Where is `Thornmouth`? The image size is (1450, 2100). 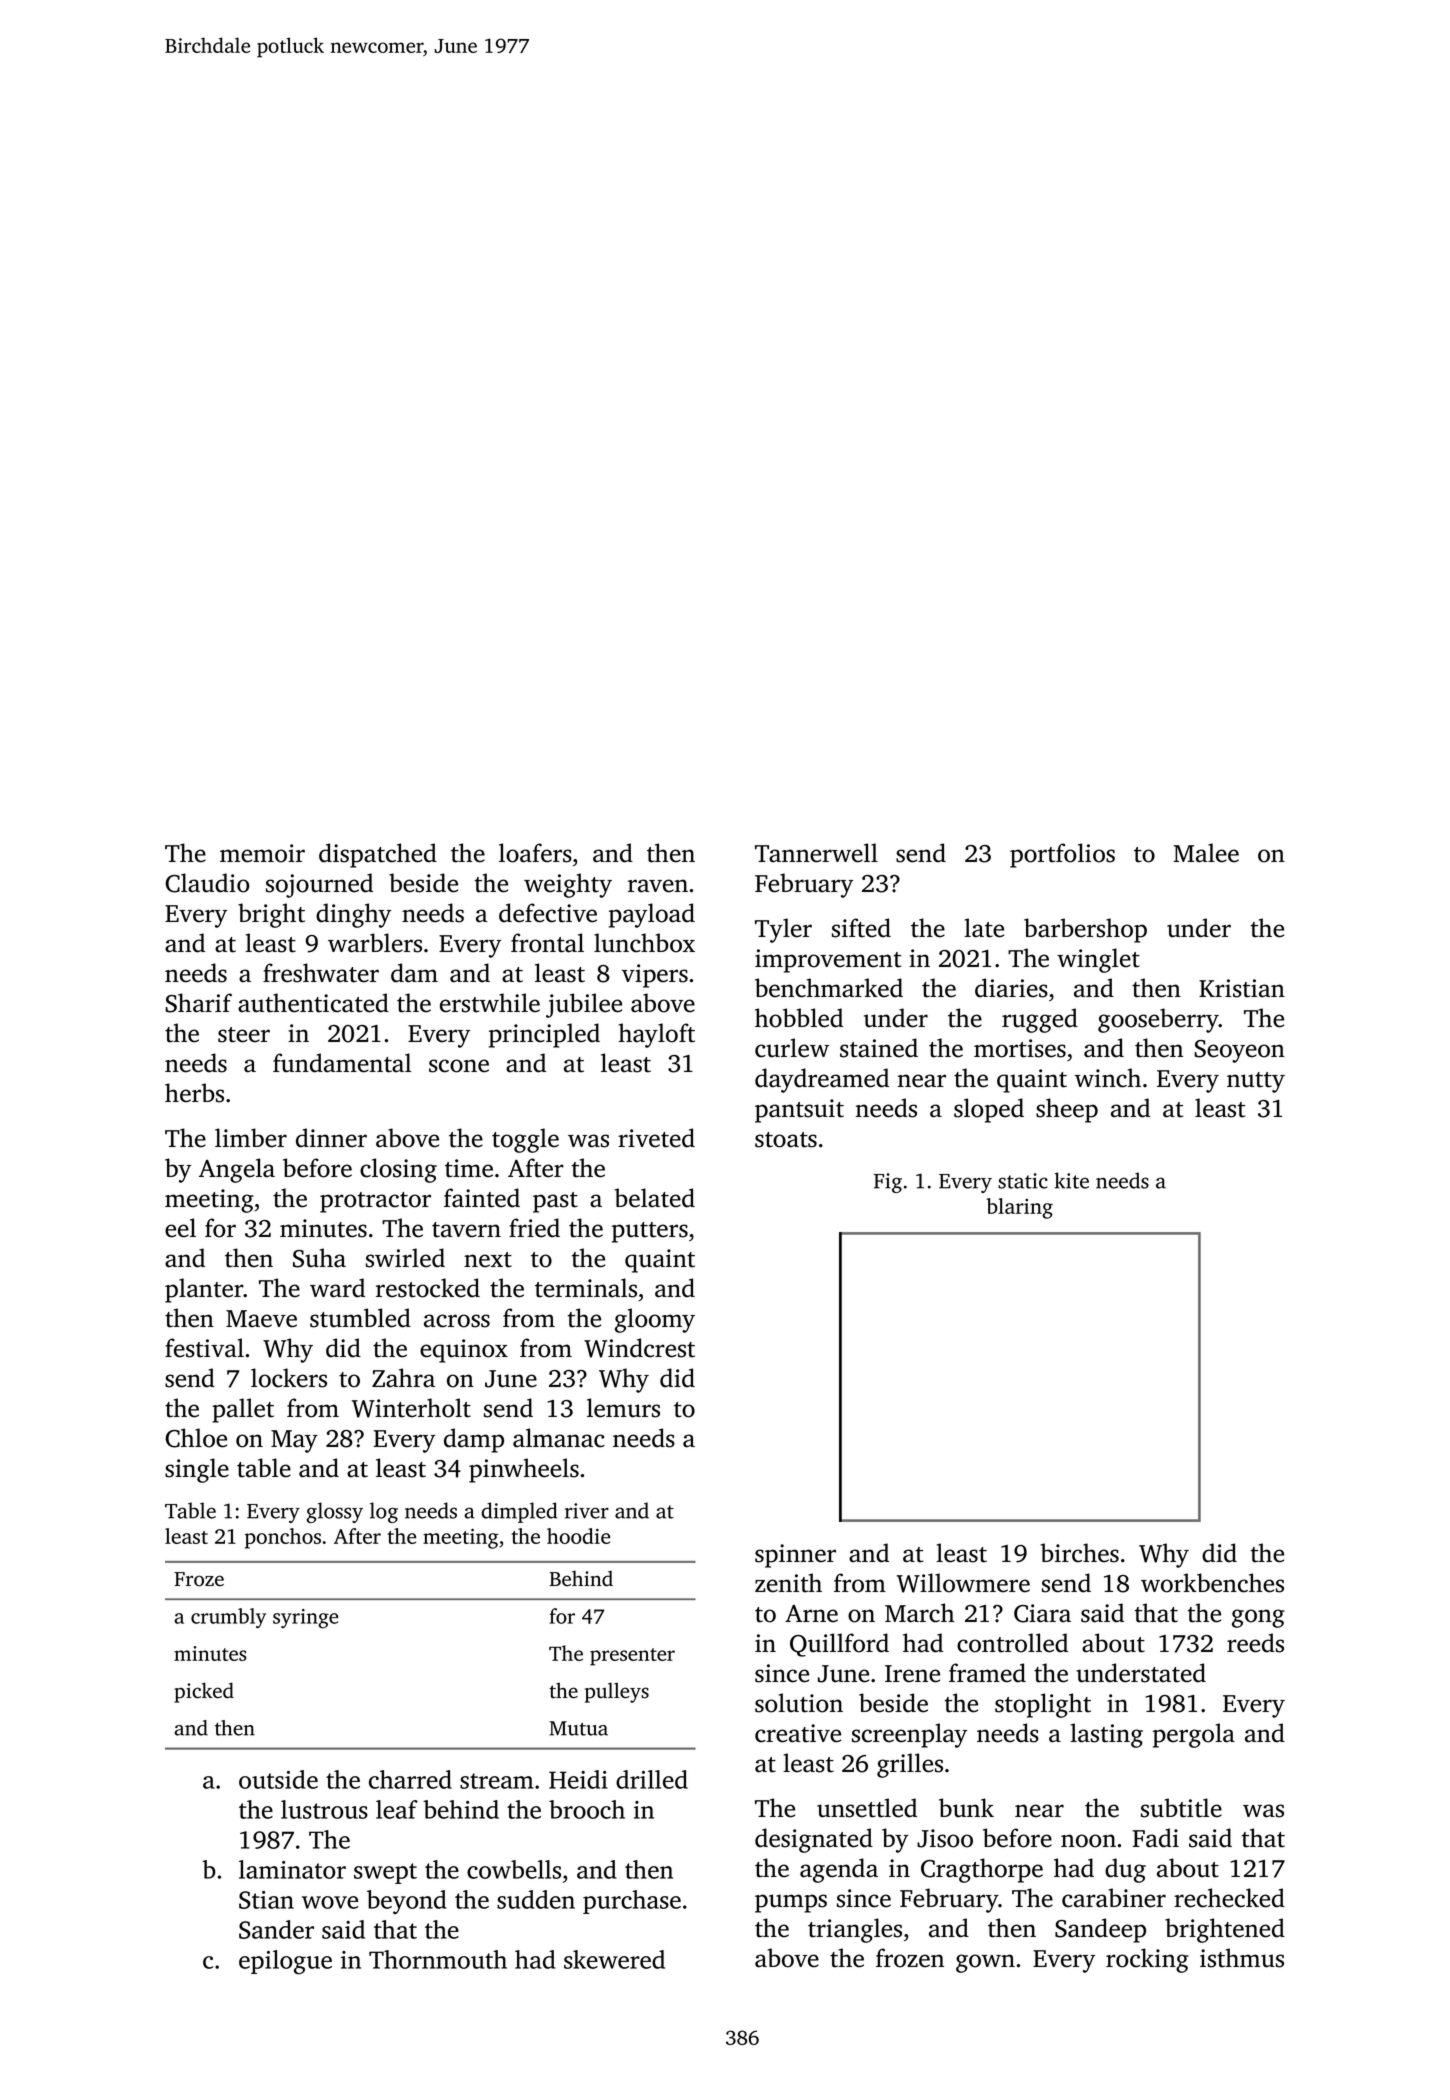 Thornmouth is located at coordinates (438, 1959).
